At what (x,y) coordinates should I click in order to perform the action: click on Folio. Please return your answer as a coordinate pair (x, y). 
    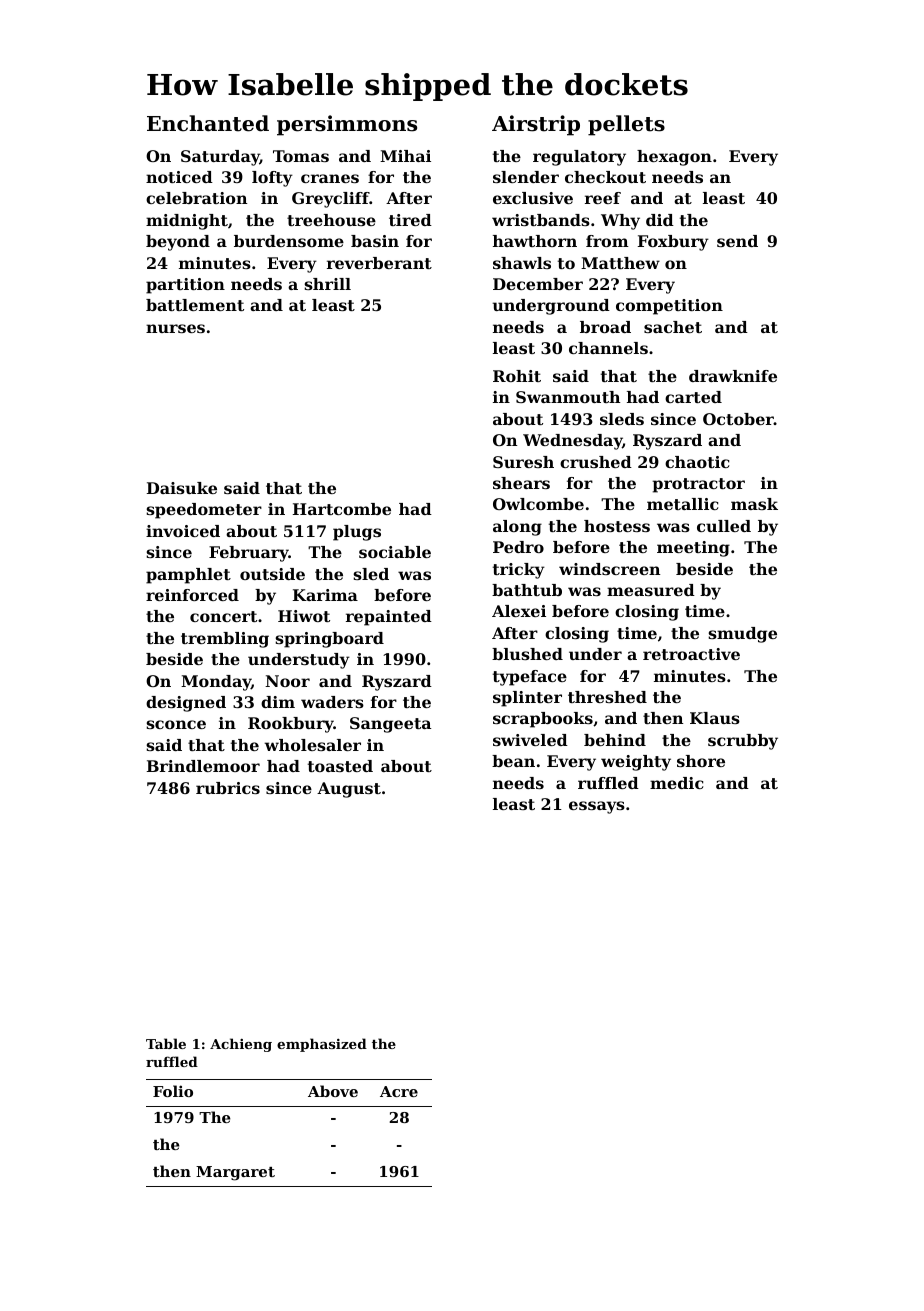
    Looking at the image, I should click on (173, 1091).
